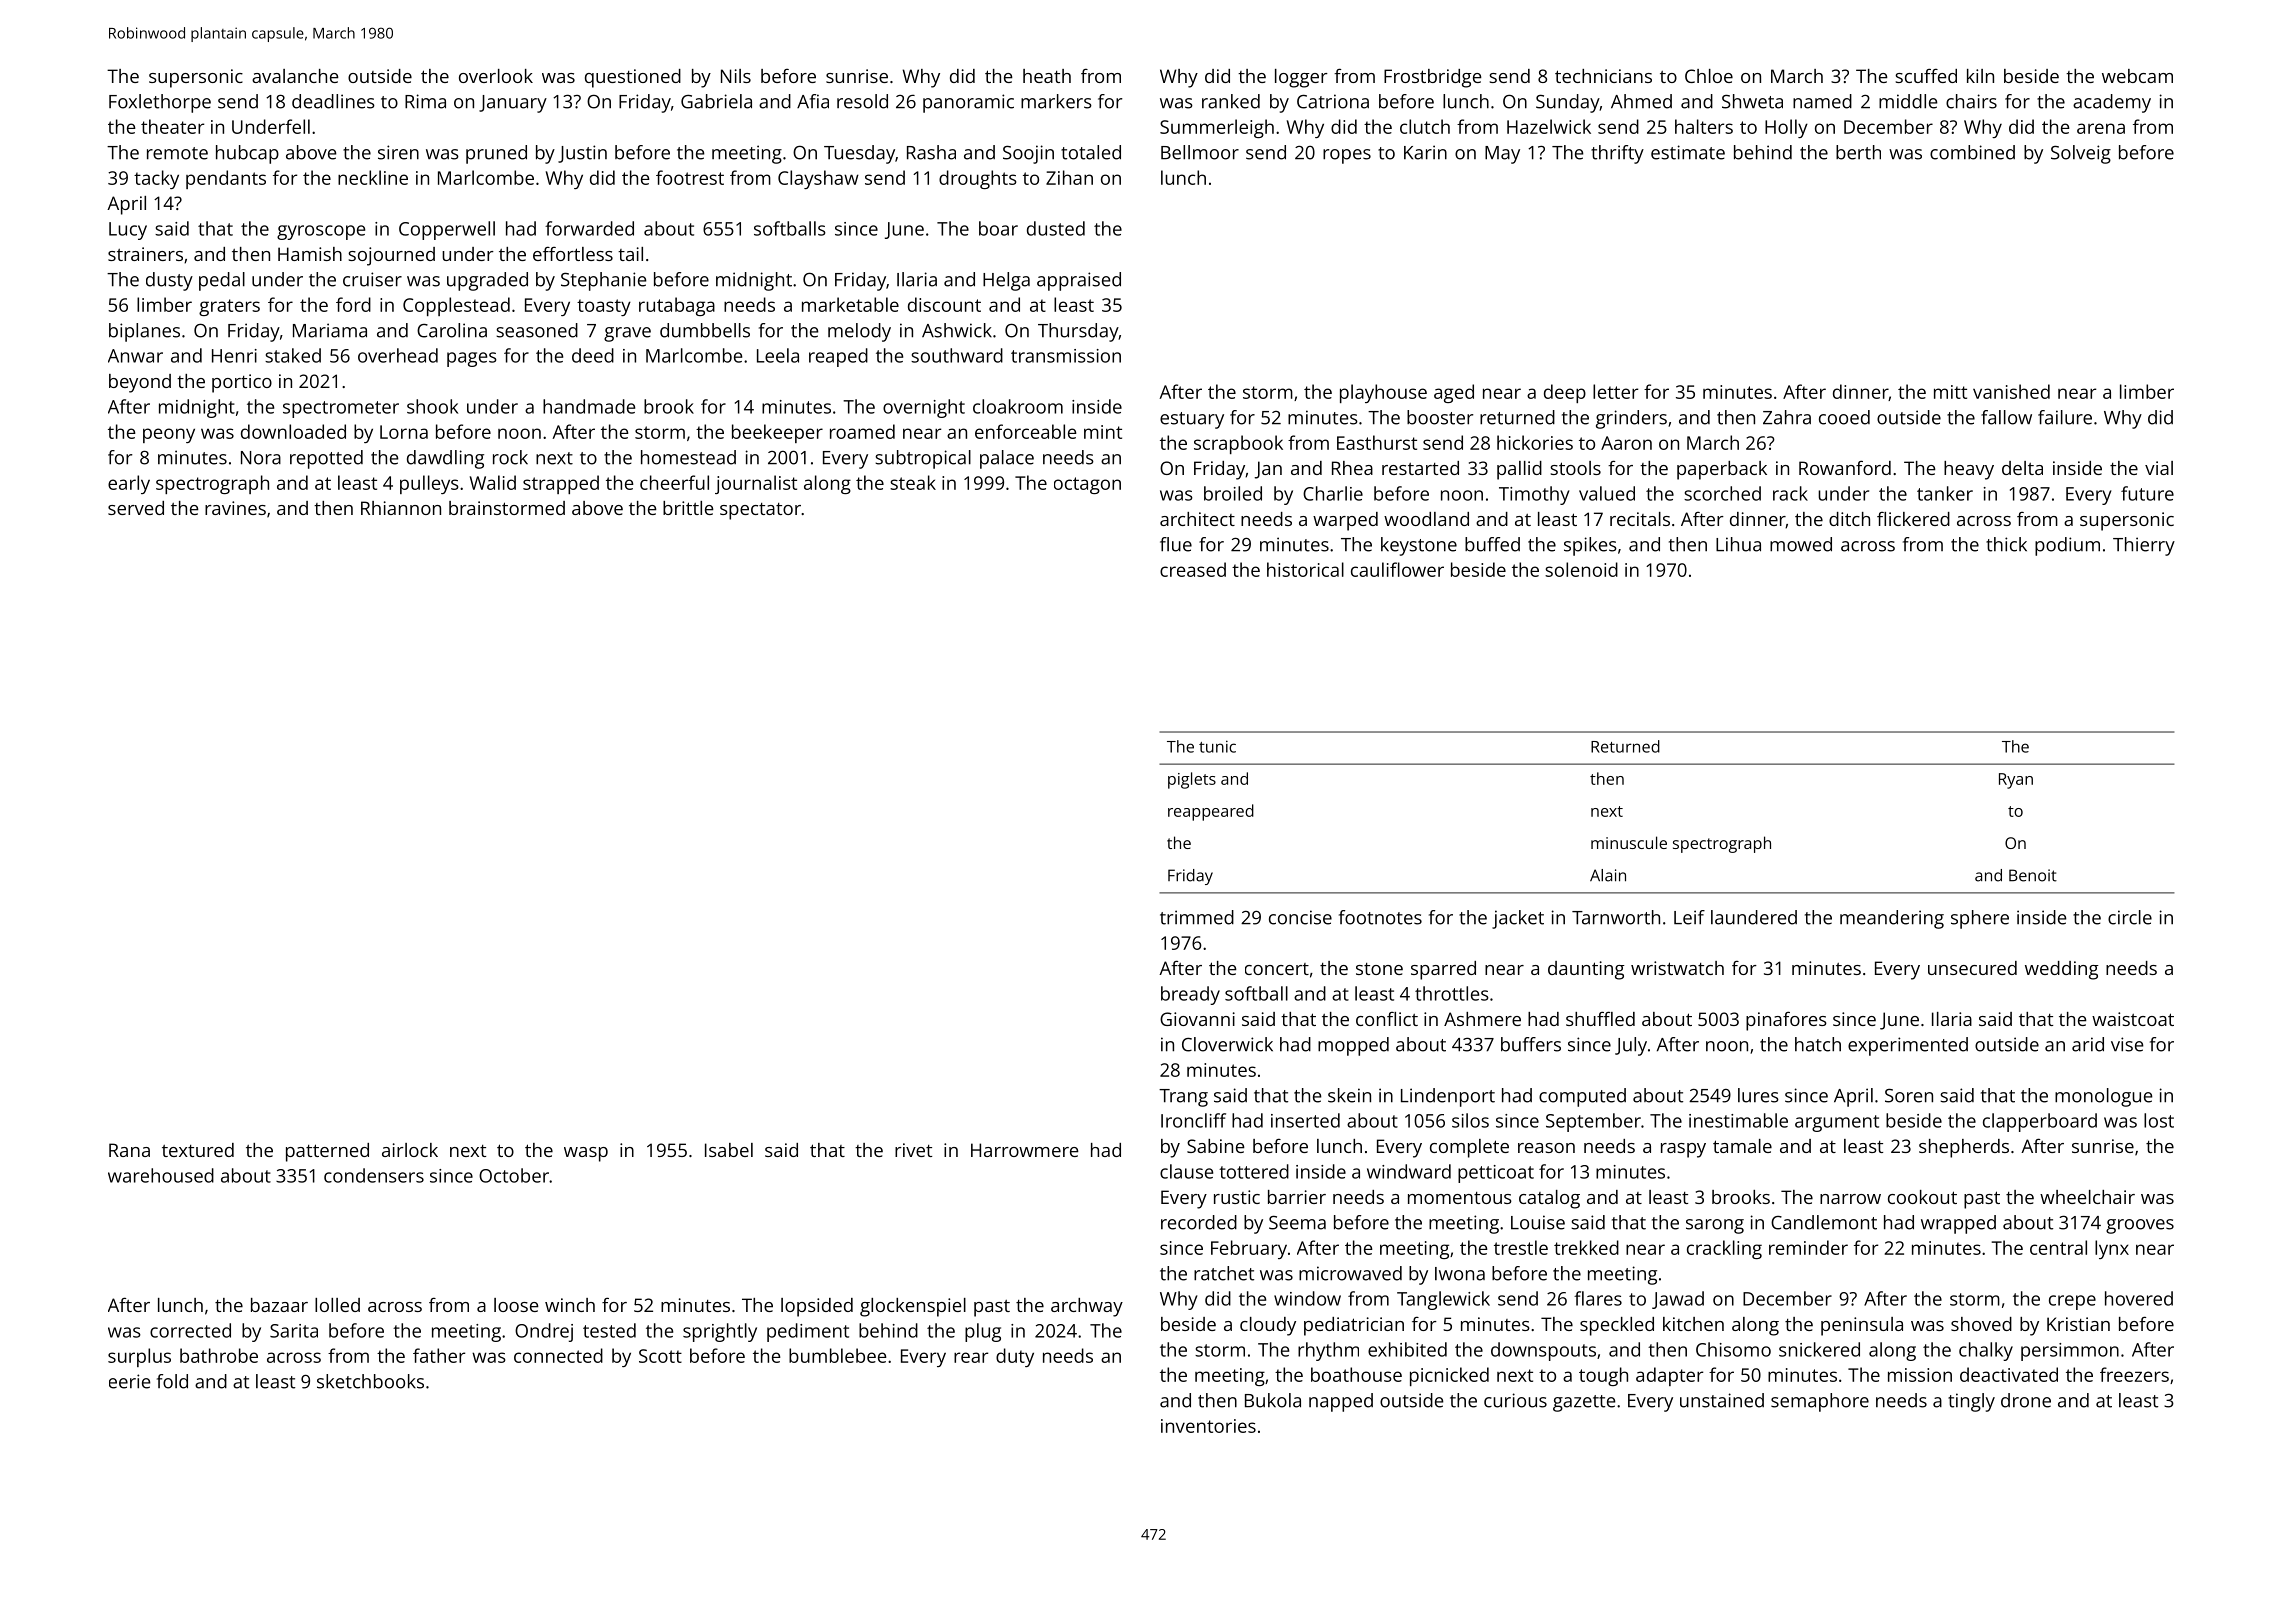 The height and width of the image is (1614, 2282). I want to click on avalanche, so click(295, 76).
